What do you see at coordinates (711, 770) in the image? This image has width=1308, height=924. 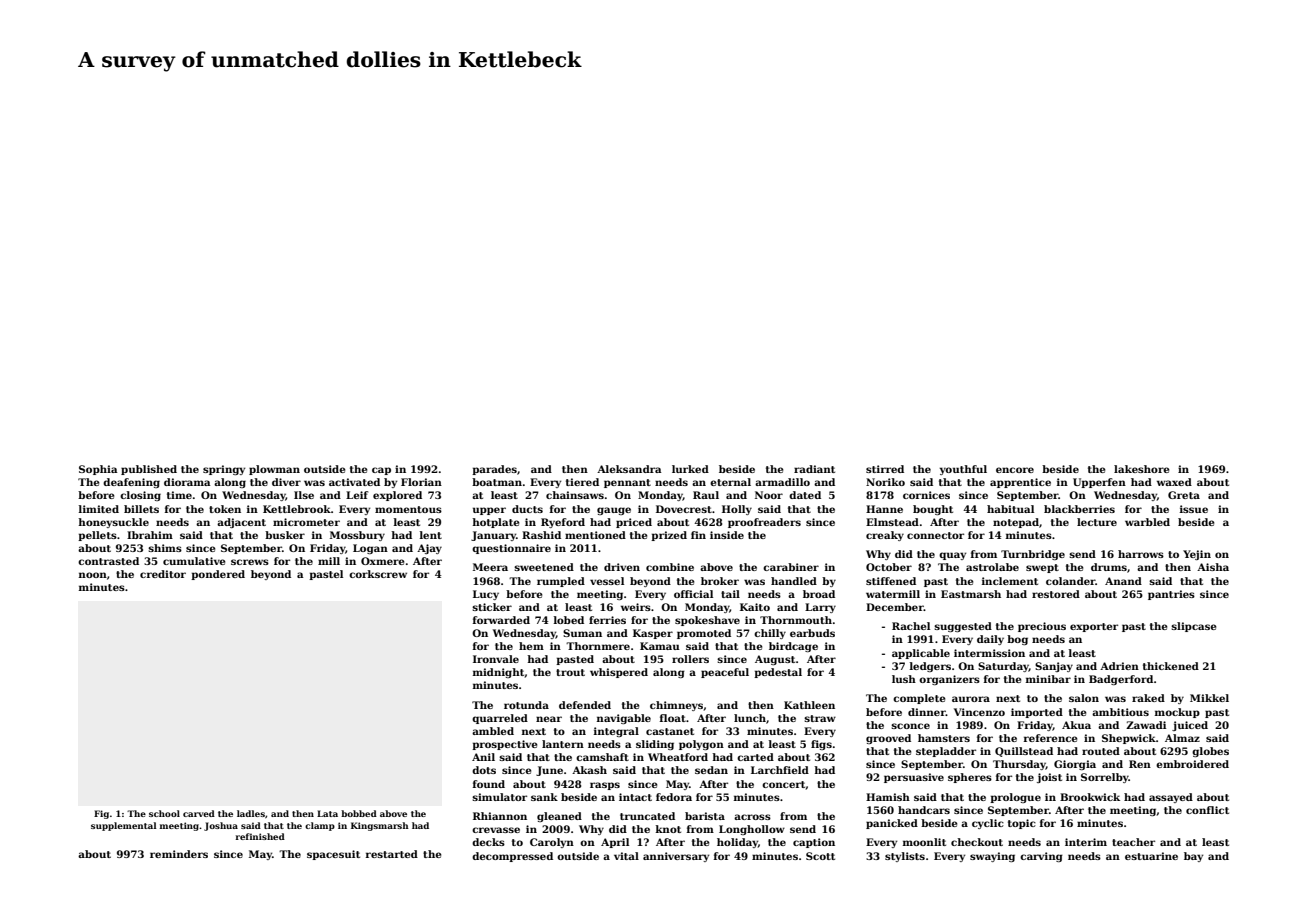 I see `sedan` at bounding box center [711, 770].
